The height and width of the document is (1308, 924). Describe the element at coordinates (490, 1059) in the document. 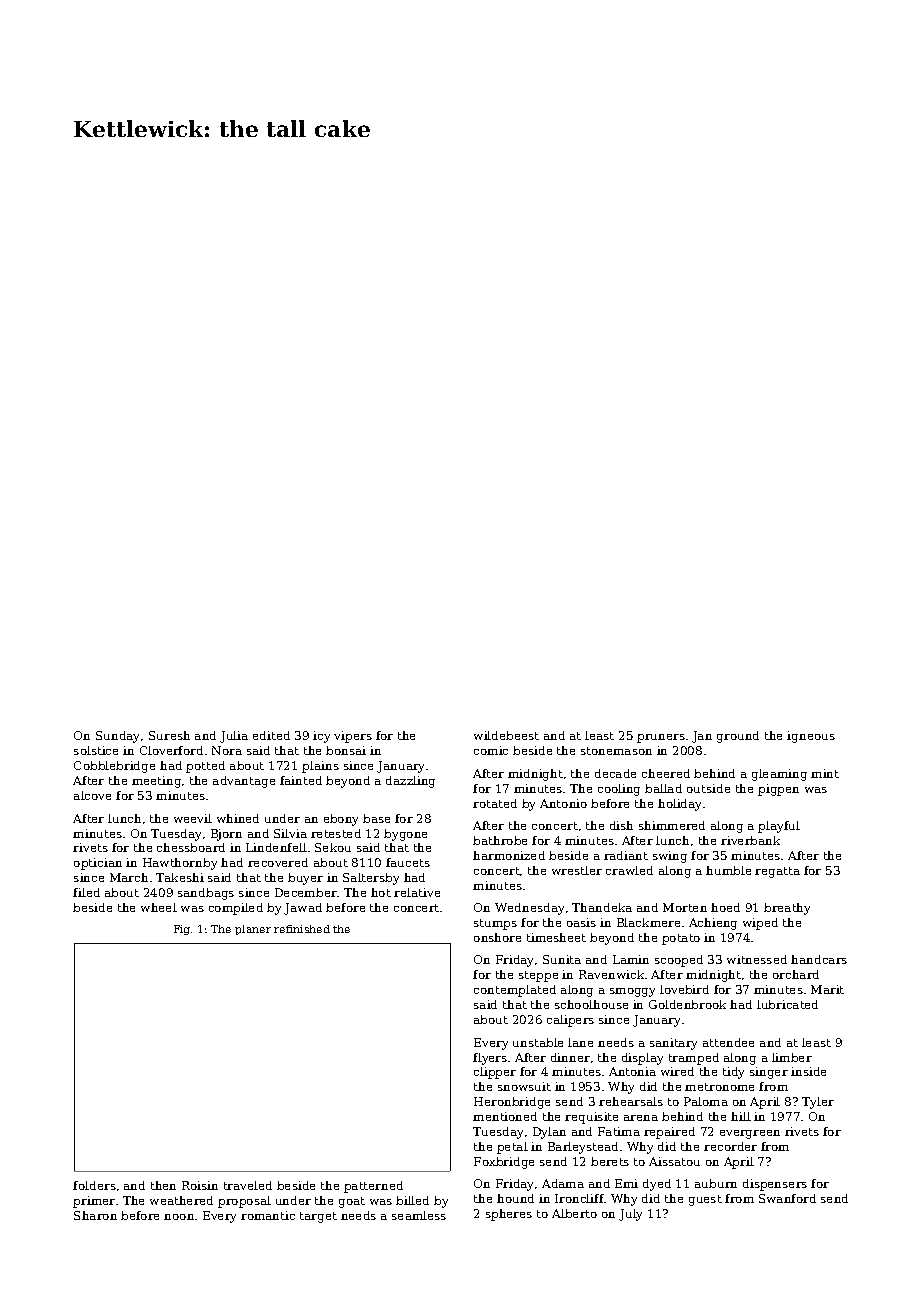

I see `flyers` at that location.
